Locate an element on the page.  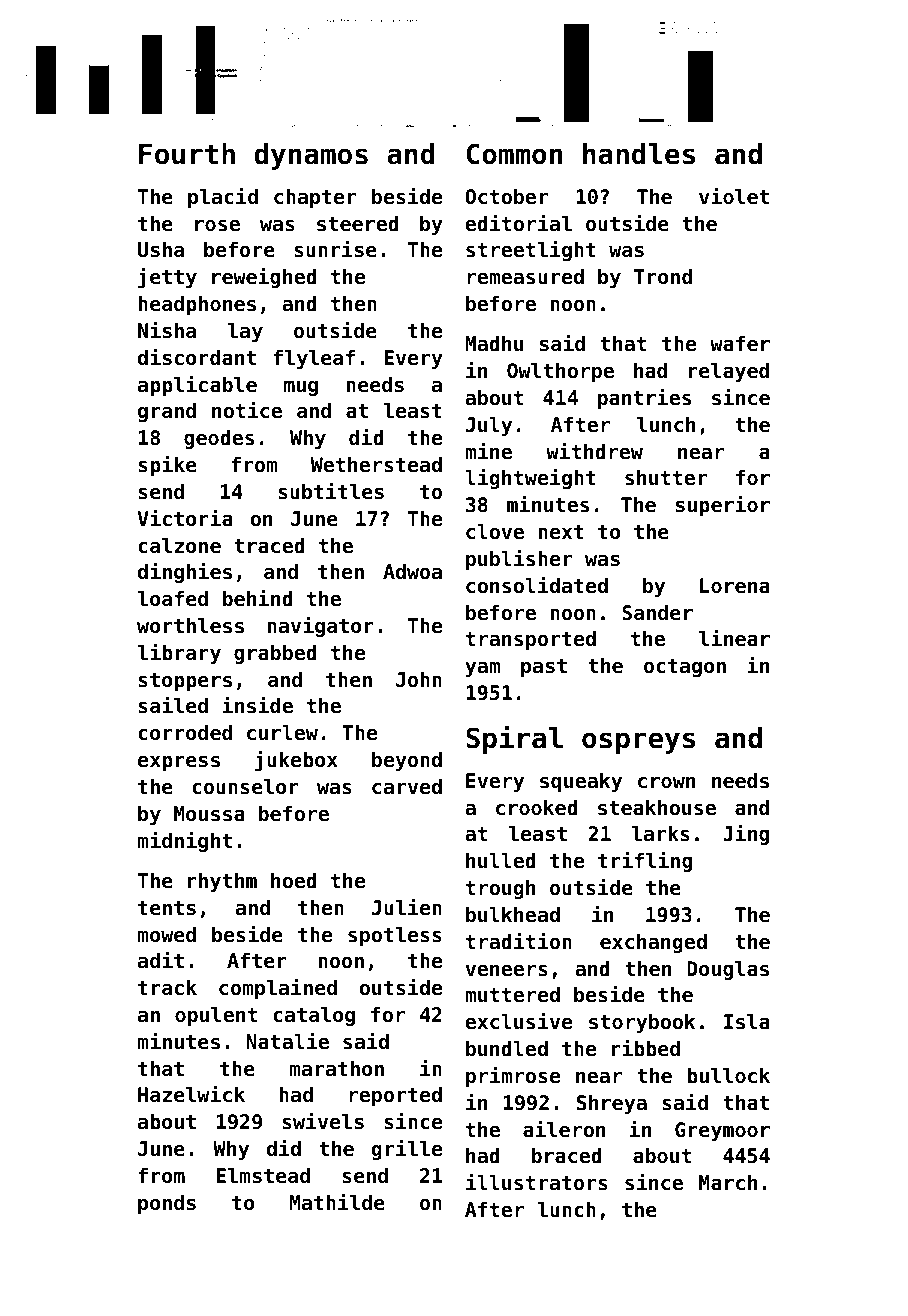
Sander is located at coordinates (657, 613).
